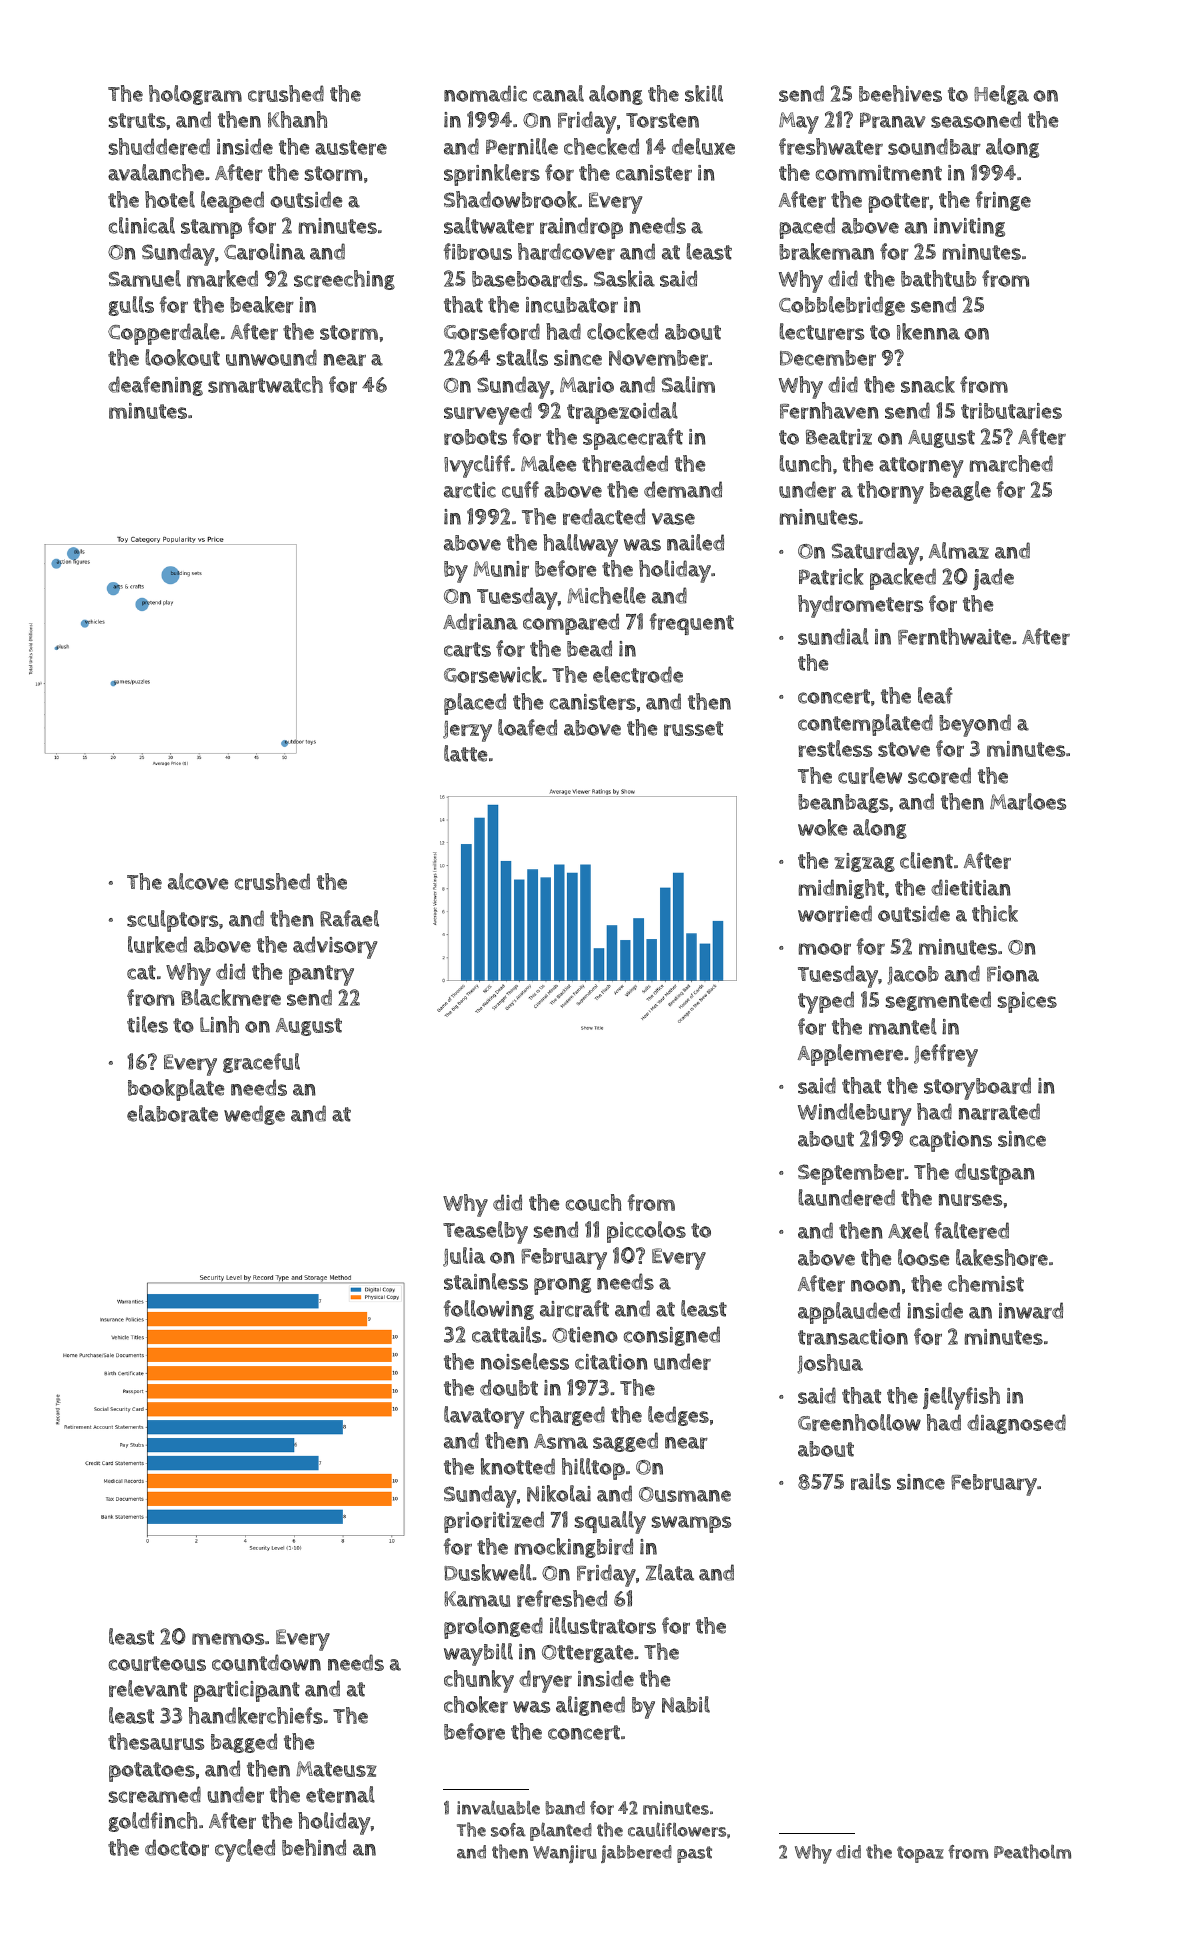  I want to click on tributaries, so click(1011, 411).
